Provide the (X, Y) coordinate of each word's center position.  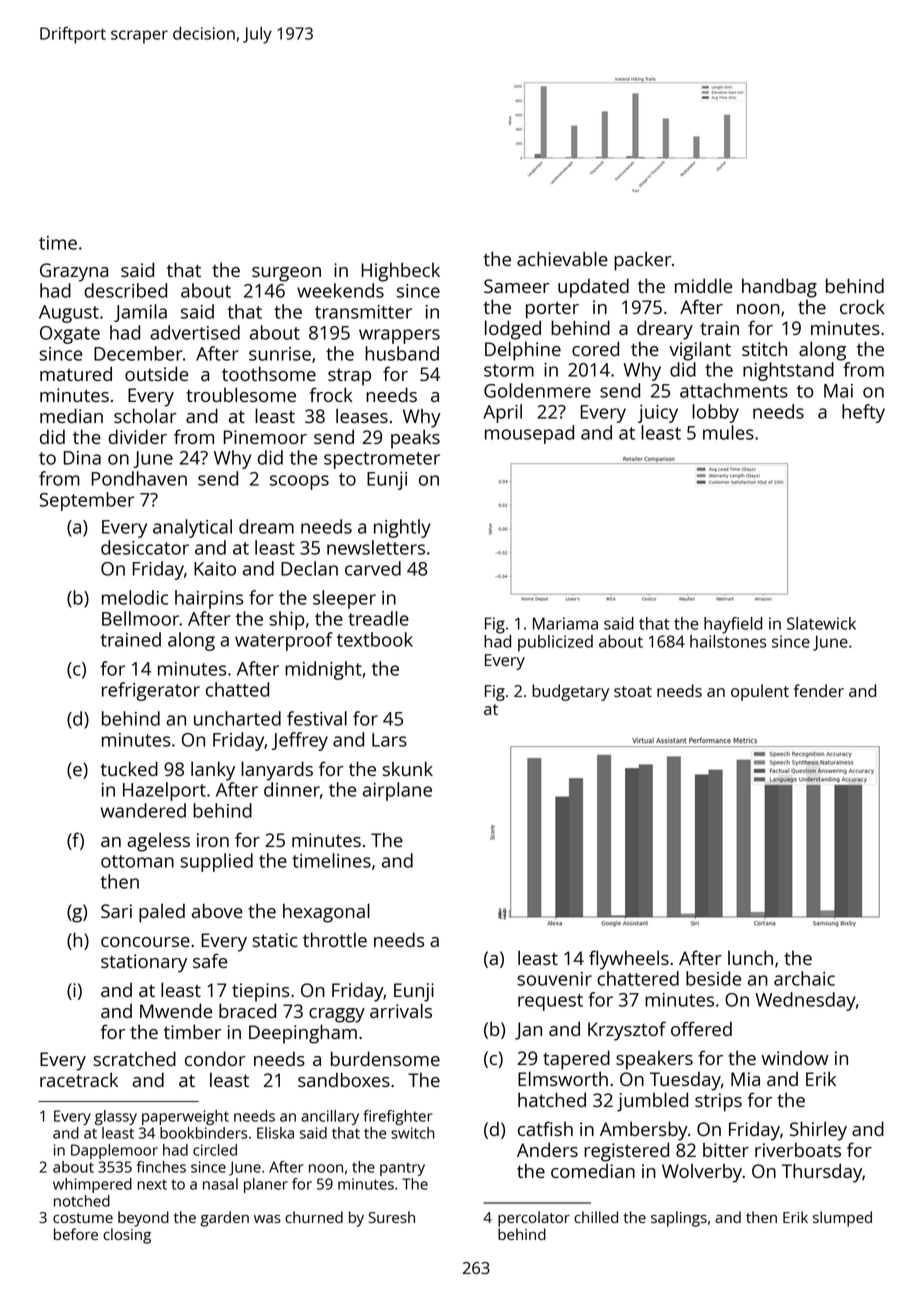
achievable (562, 258)
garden (224, 1219)
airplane (397, 791)
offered (701, 1028)
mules (728, 432)
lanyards (277, 771)
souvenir (554, 979)
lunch (750, 957)
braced (247, 1010)
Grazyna (74, 272)
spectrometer (382, 460)
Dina (82, 458)
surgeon (286, 274)
